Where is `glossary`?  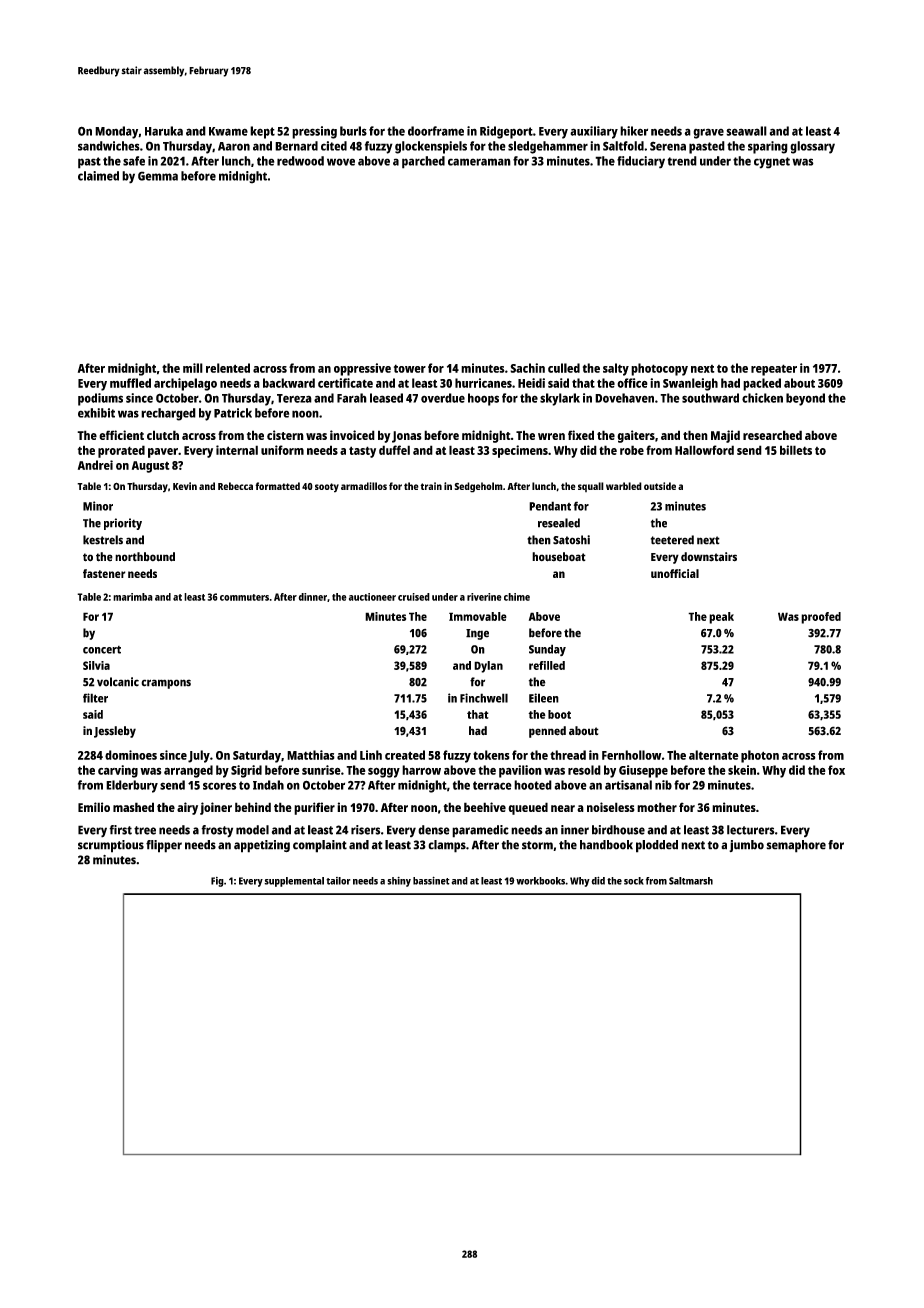 glossary is located at coordinates (812, 147).
